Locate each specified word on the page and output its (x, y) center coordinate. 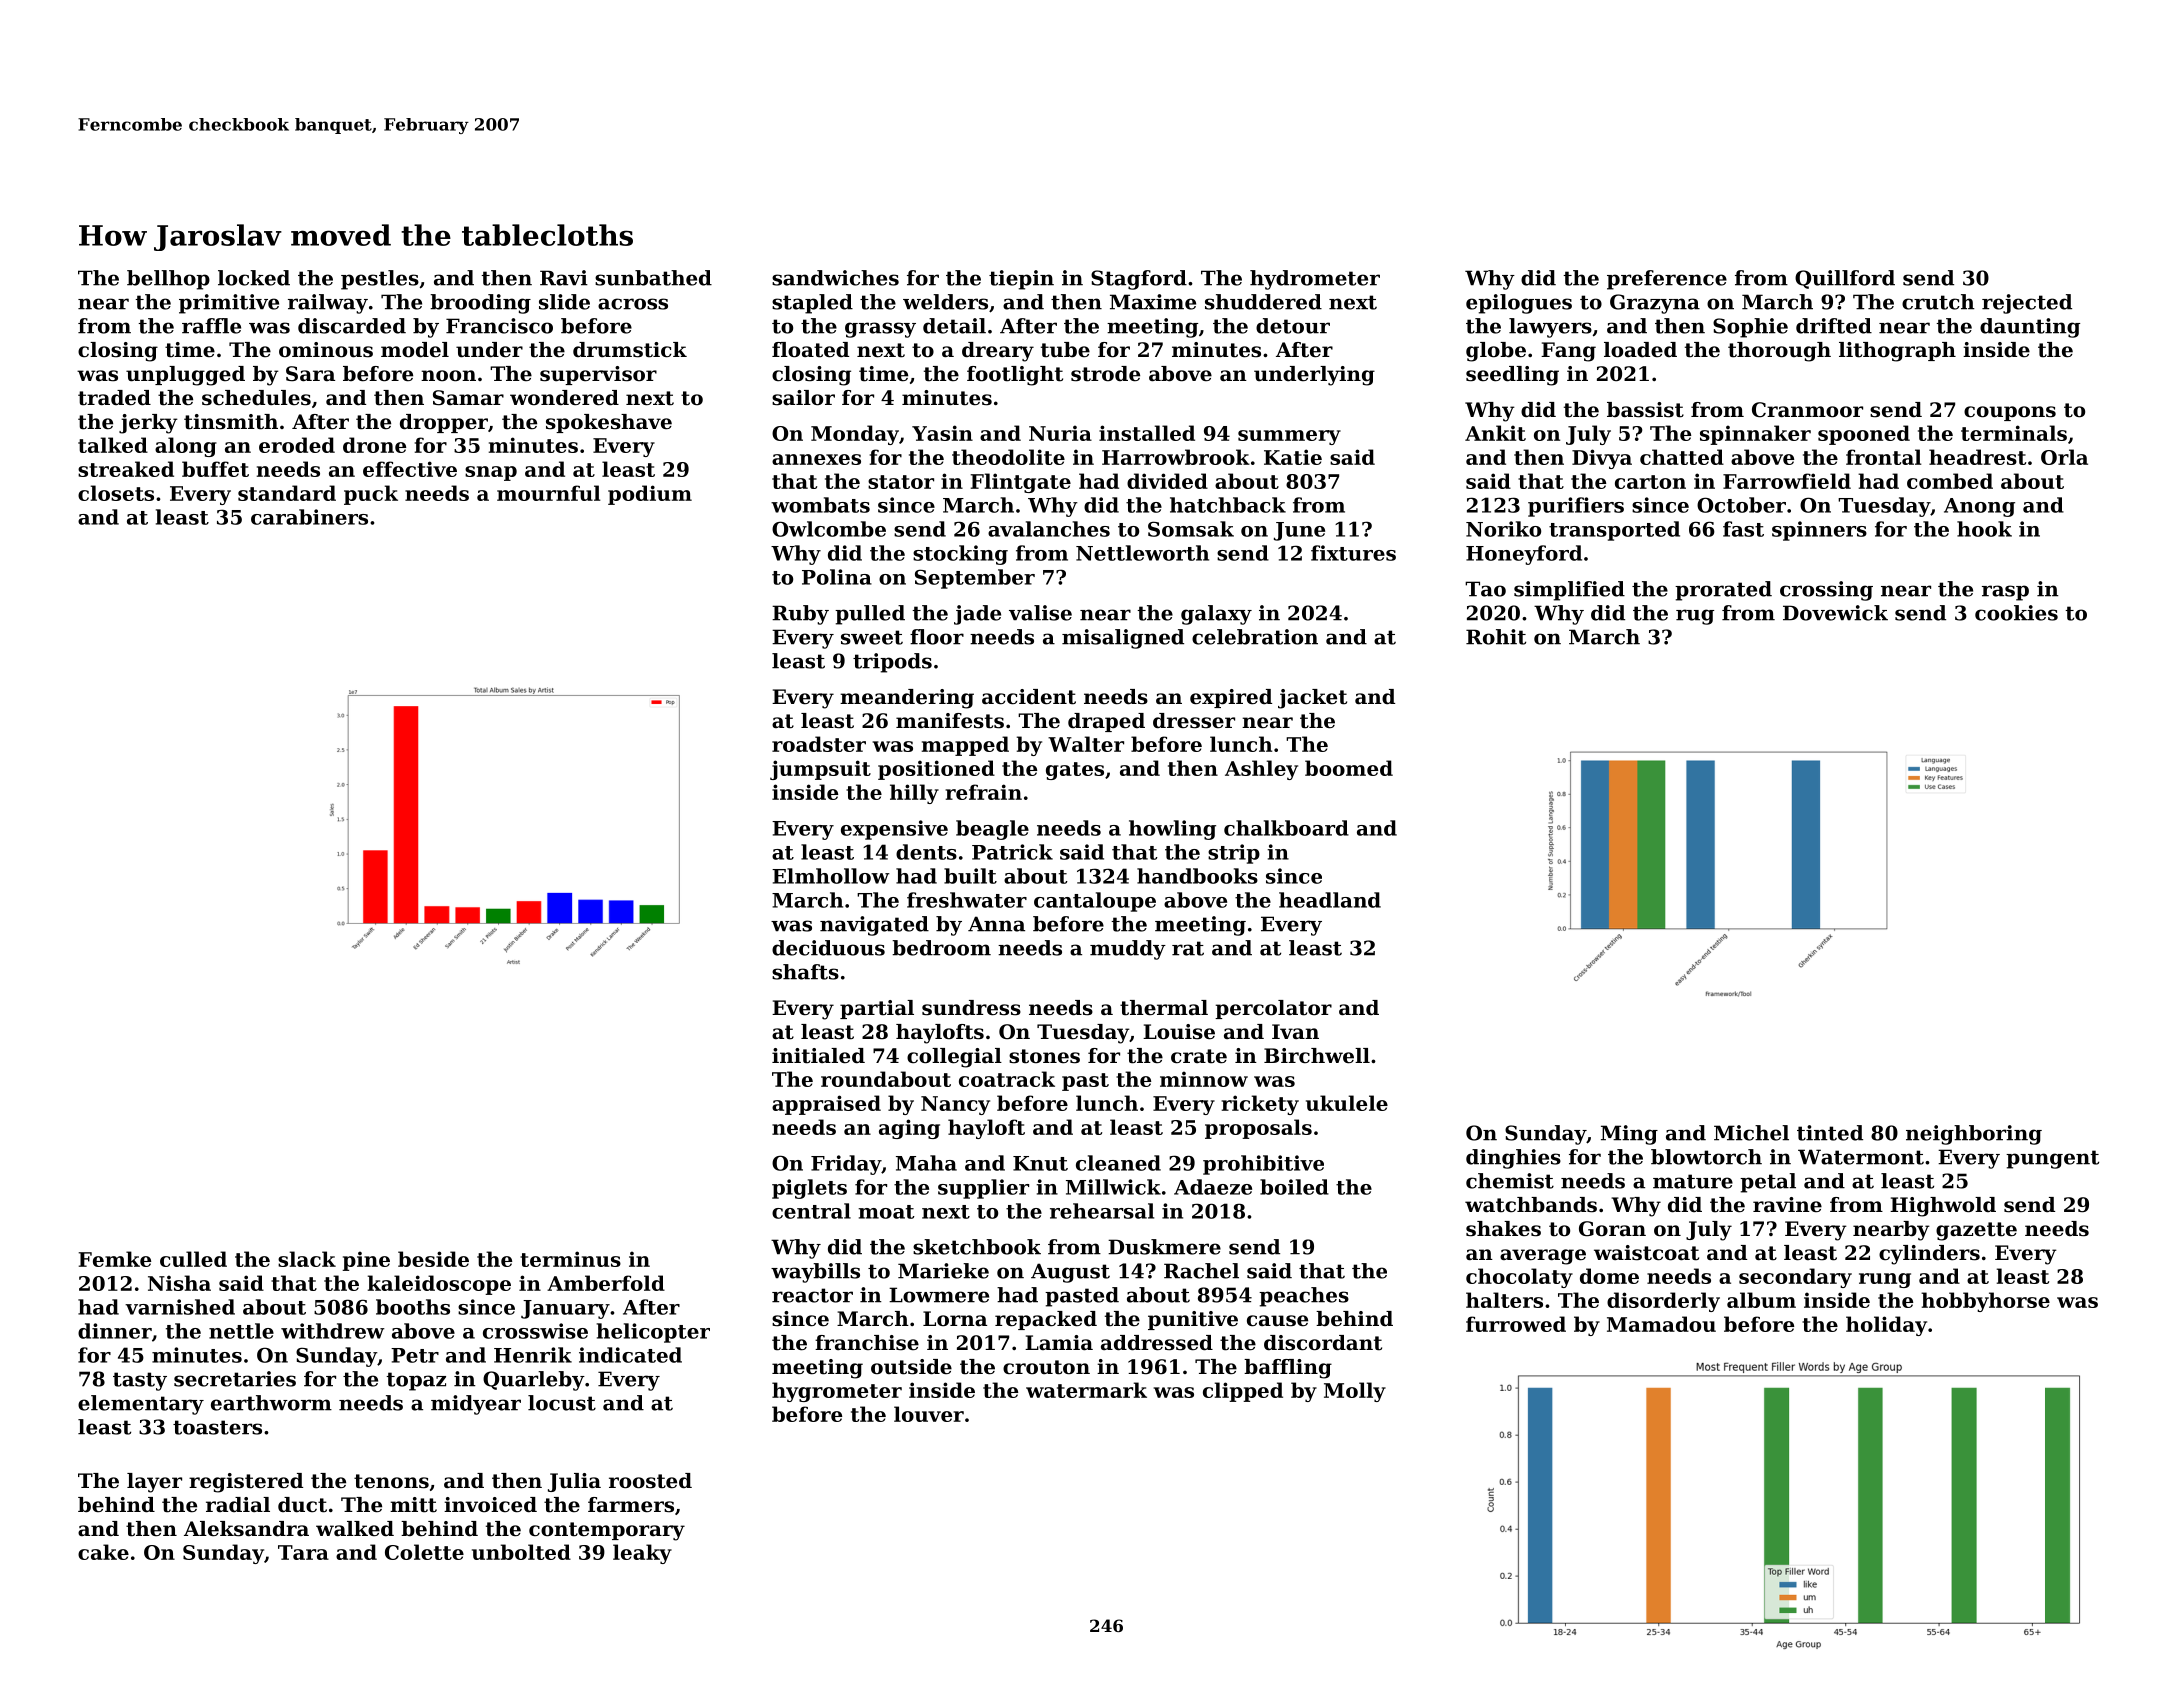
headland (1330, 900)
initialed (818, 1056)
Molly (1355, 1392)
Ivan (1295, 1031)
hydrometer (1315, 280)
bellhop (168, 280)
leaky (642, 1554)
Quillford (1845, 279)
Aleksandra (246, 1529)
